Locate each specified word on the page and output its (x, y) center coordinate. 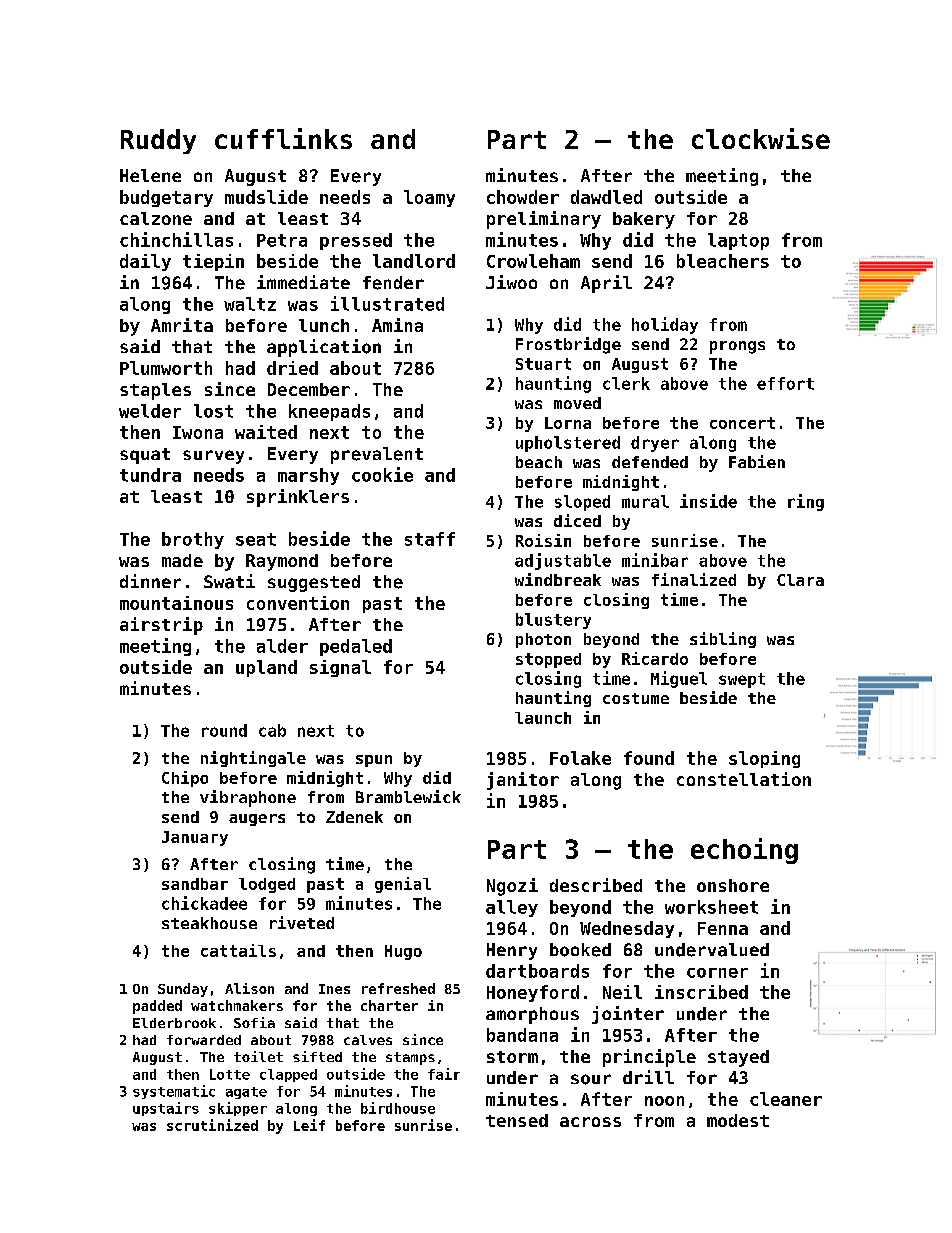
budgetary (166, 198)
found (649, 758)
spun (374, 761)
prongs (737, 347)
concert (742, 423)
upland (266, 668)
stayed (738, 1058)
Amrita (182, 325)
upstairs (166, 1109)
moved (577, 403)
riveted (302, 922)
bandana (522, 1035)
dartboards (537, 971)
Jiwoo (511, 282)
